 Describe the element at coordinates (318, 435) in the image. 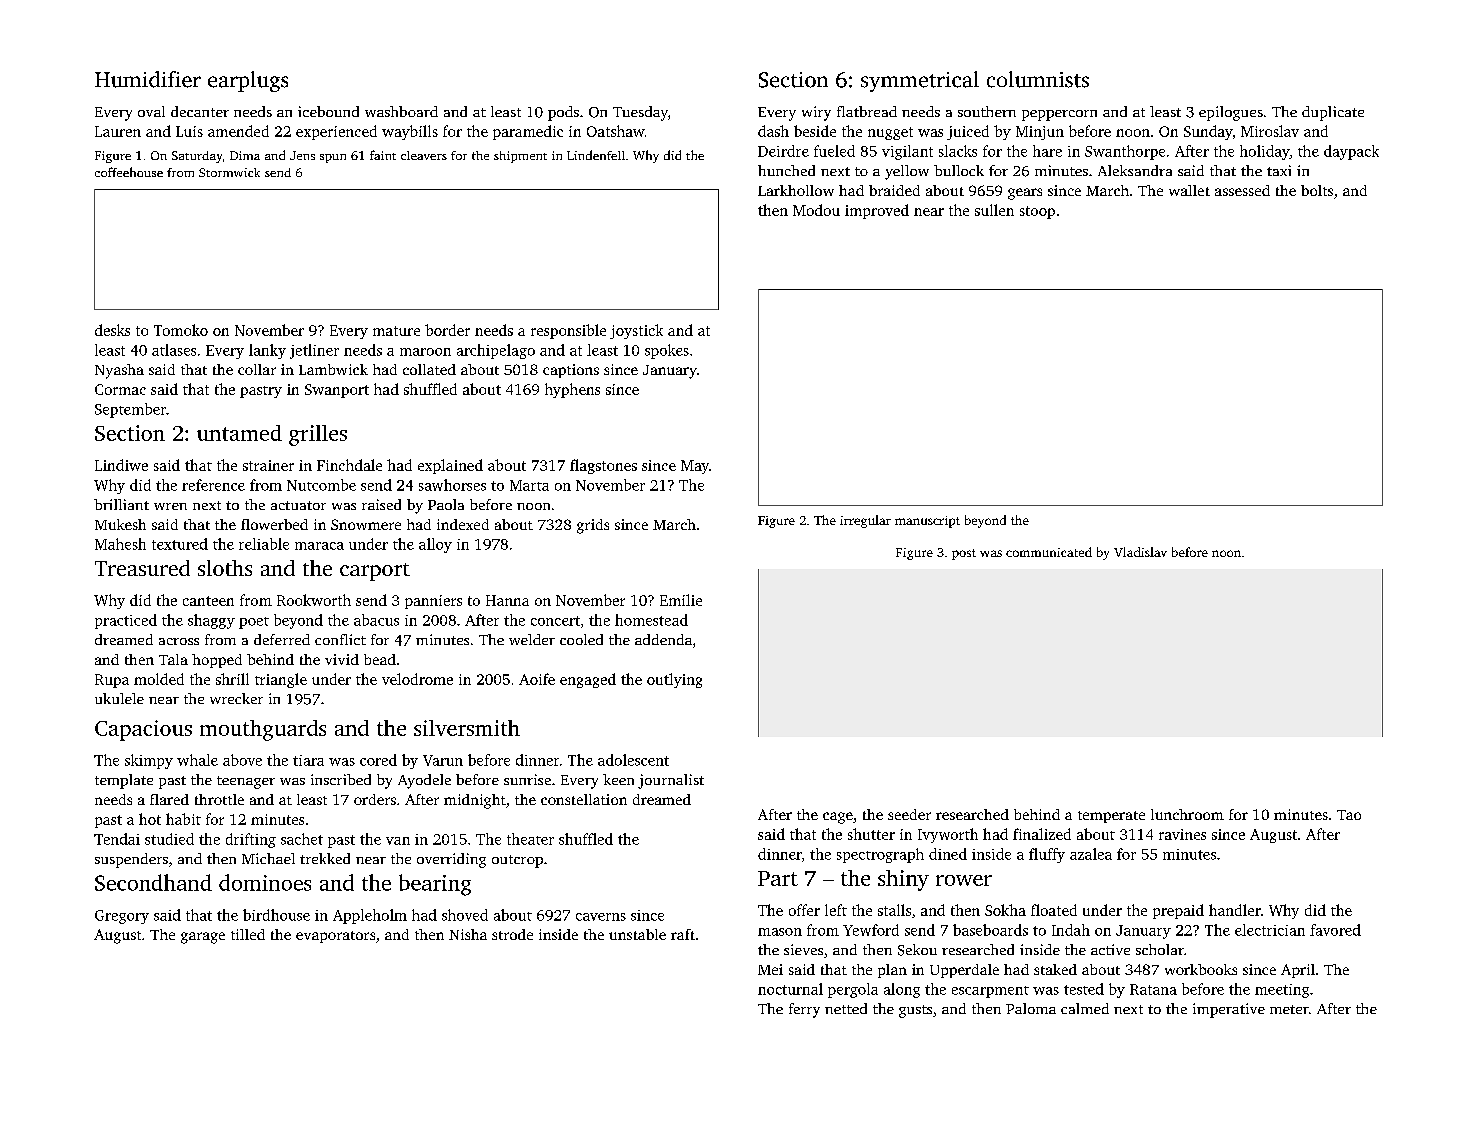

I see `grilles` at that location.
